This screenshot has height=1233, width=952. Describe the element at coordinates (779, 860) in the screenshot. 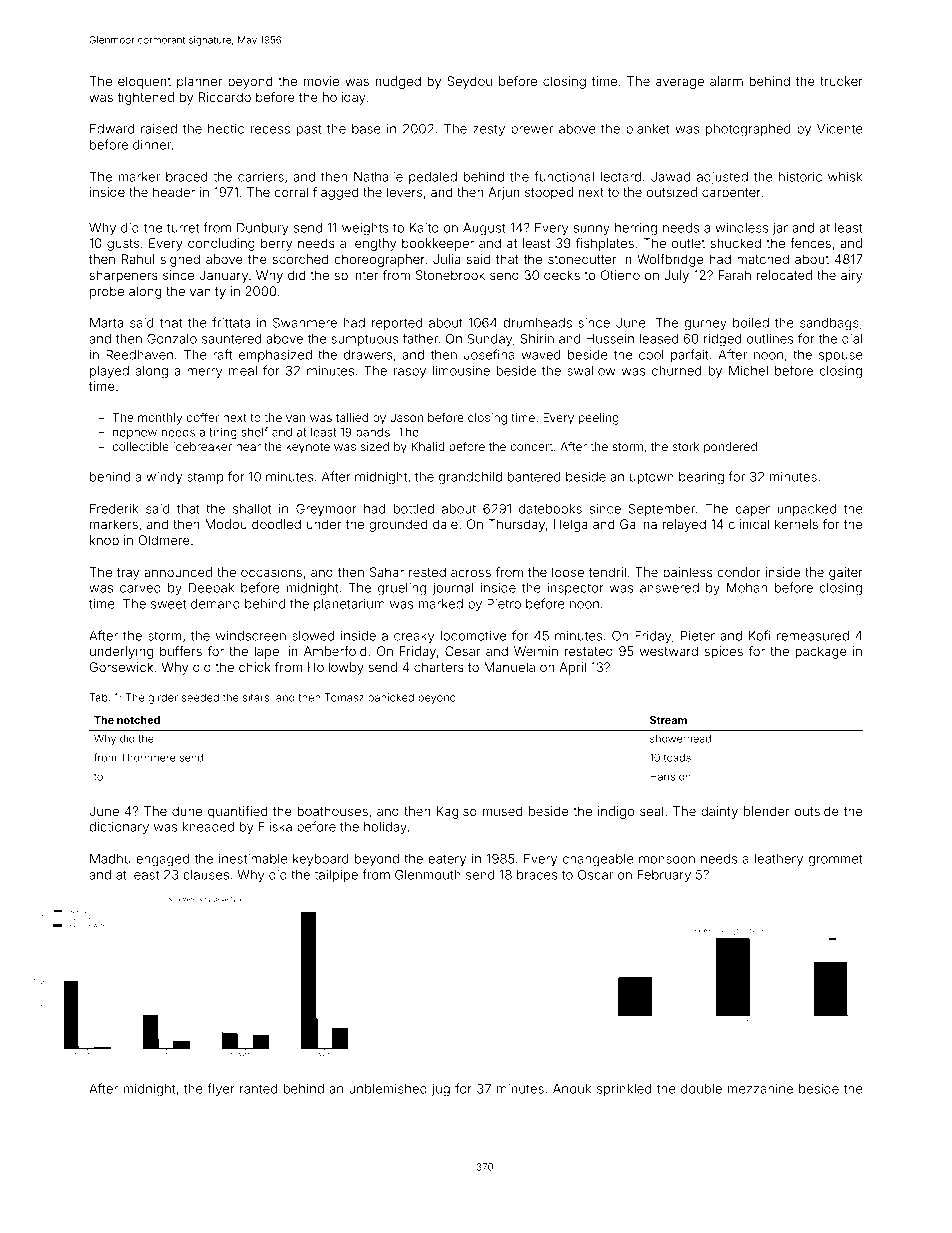

I see `leathery` at that location.
